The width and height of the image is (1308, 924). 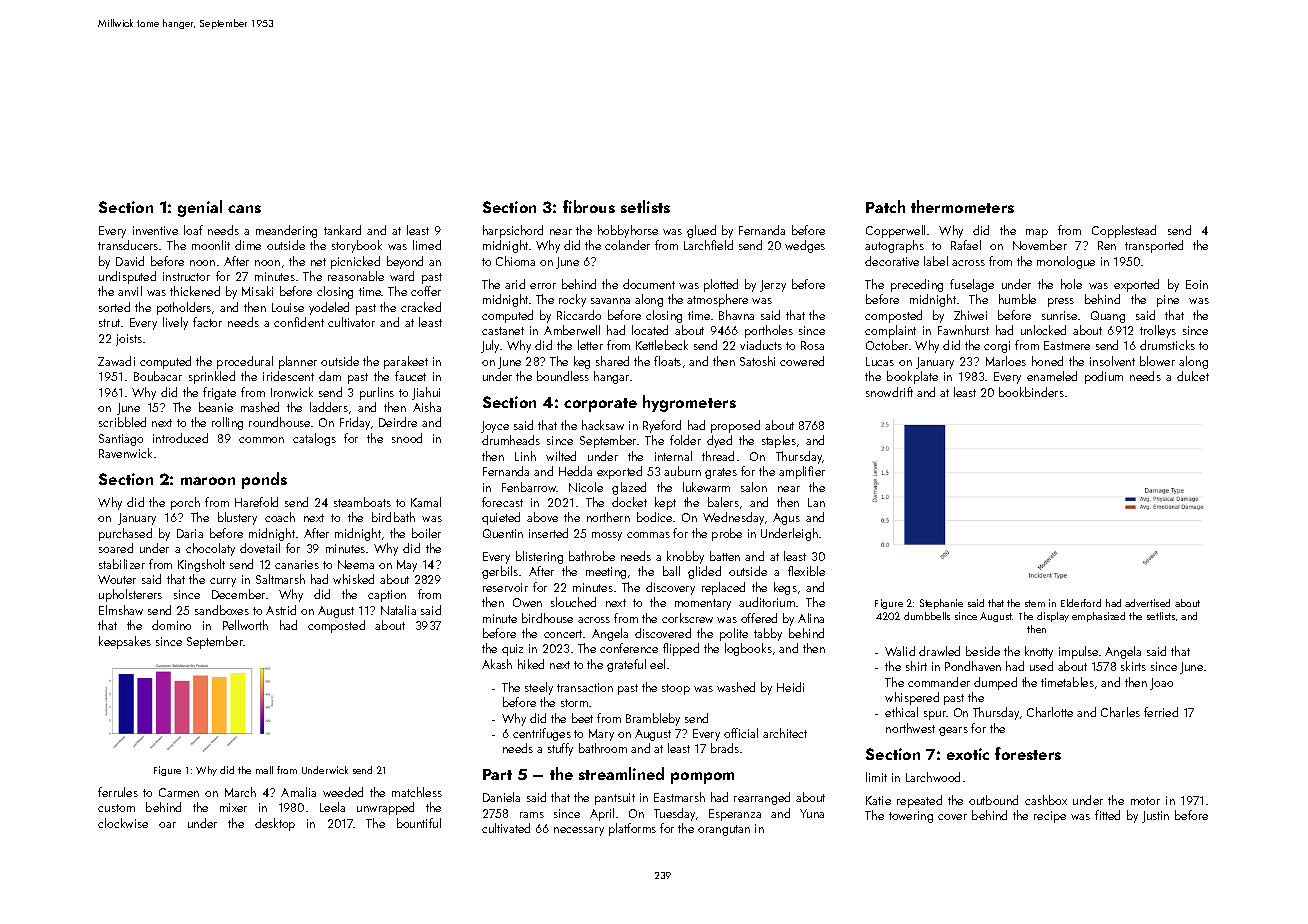 I want to click on fibrous, so click(x=589, y=206).
